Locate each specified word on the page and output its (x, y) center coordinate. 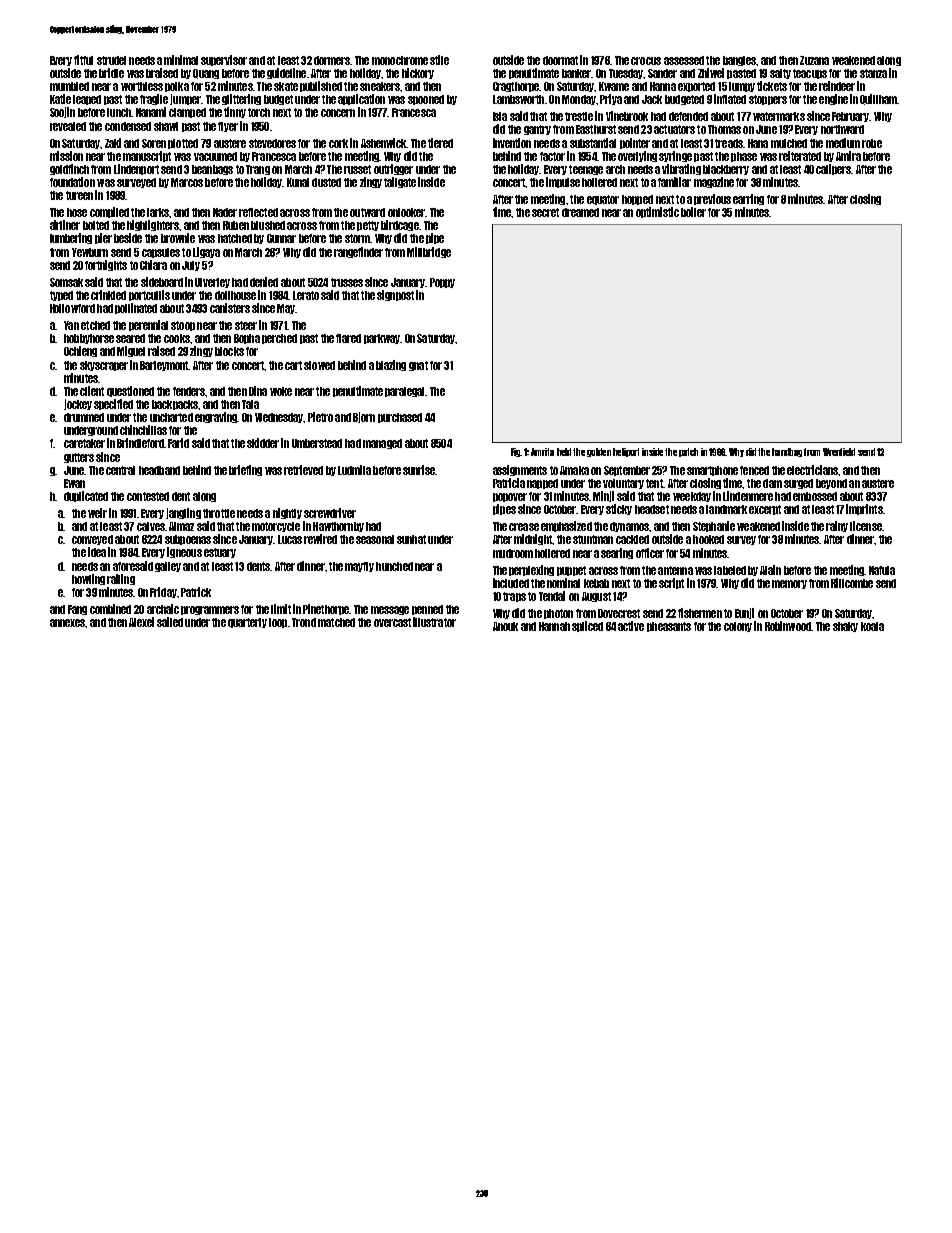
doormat (560, 60)
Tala (250, 404)
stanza (873, 73)
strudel (111, 60)
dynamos (629, 527)
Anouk (505, 626)
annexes (67, 623)
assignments (520, 470)
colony (738, 627)
